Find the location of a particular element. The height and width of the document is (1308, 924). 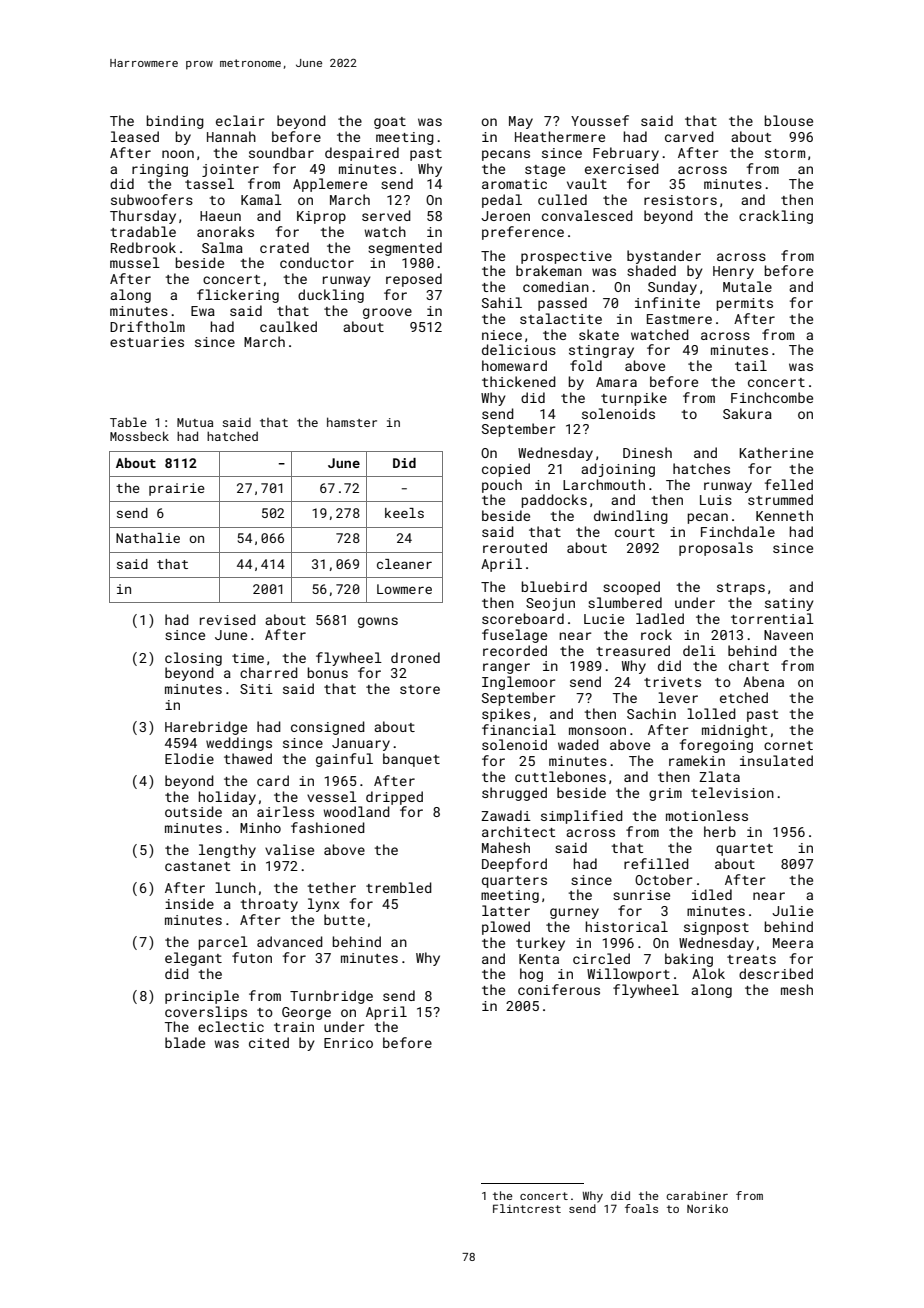

carved is located at coordinates (689, 136).
